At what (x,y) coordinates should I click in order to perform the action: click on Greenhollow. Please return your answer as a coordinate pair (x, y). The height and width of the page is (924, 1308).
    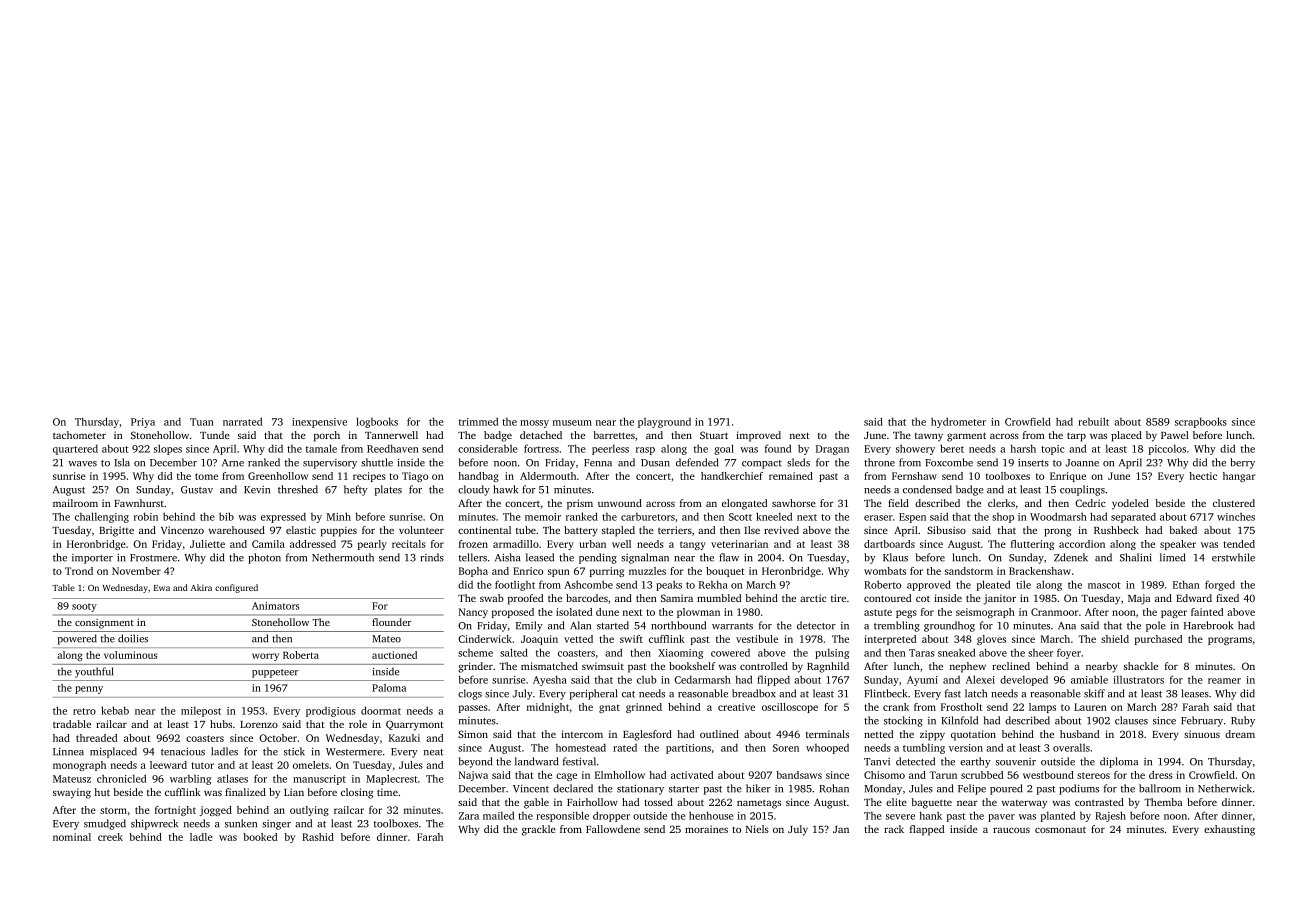
    Looking at the image, I should click on (278, 476).
